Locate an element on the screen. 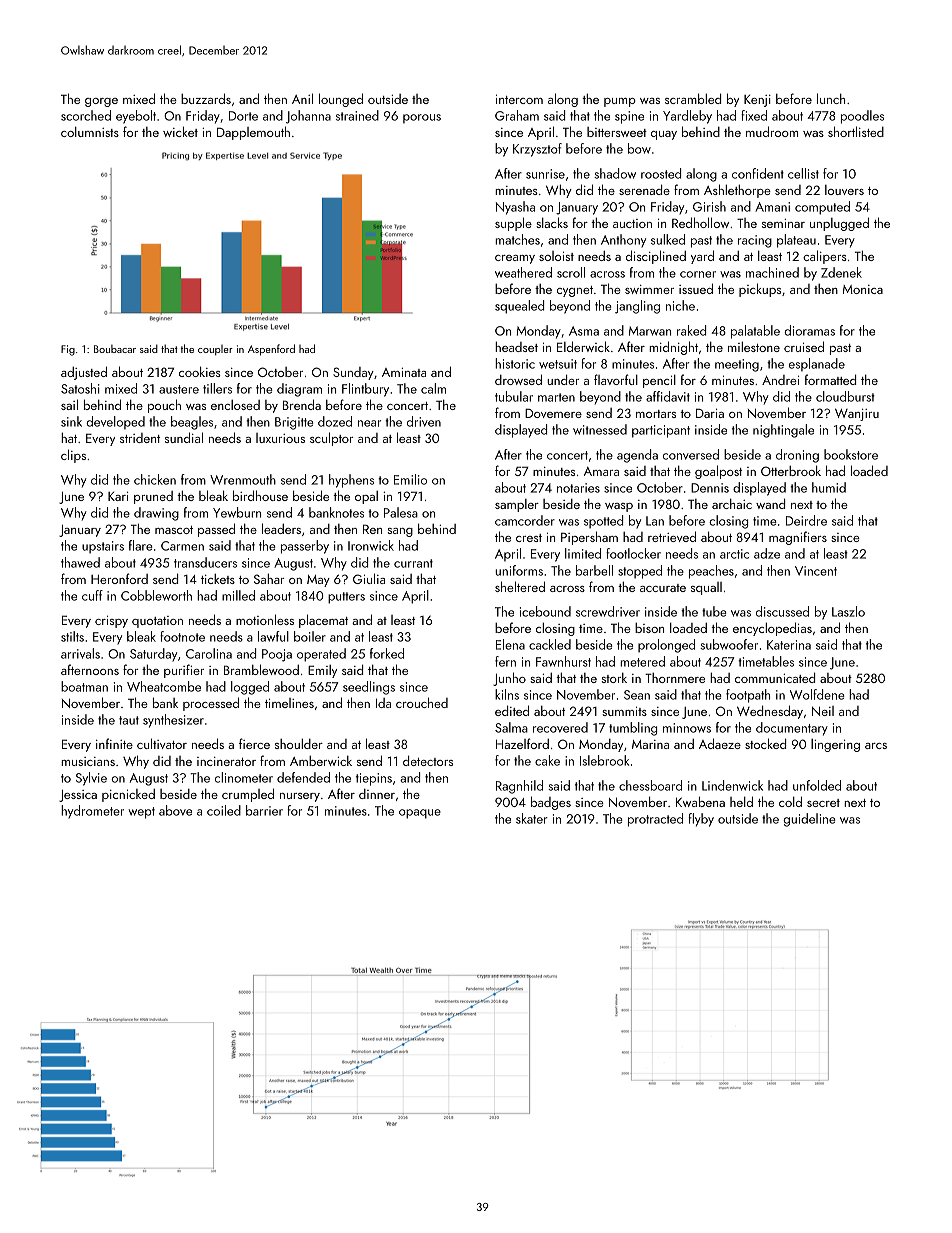 This screenshot has width=952, height=1233. wicket is located at coordinates (180, 131).
